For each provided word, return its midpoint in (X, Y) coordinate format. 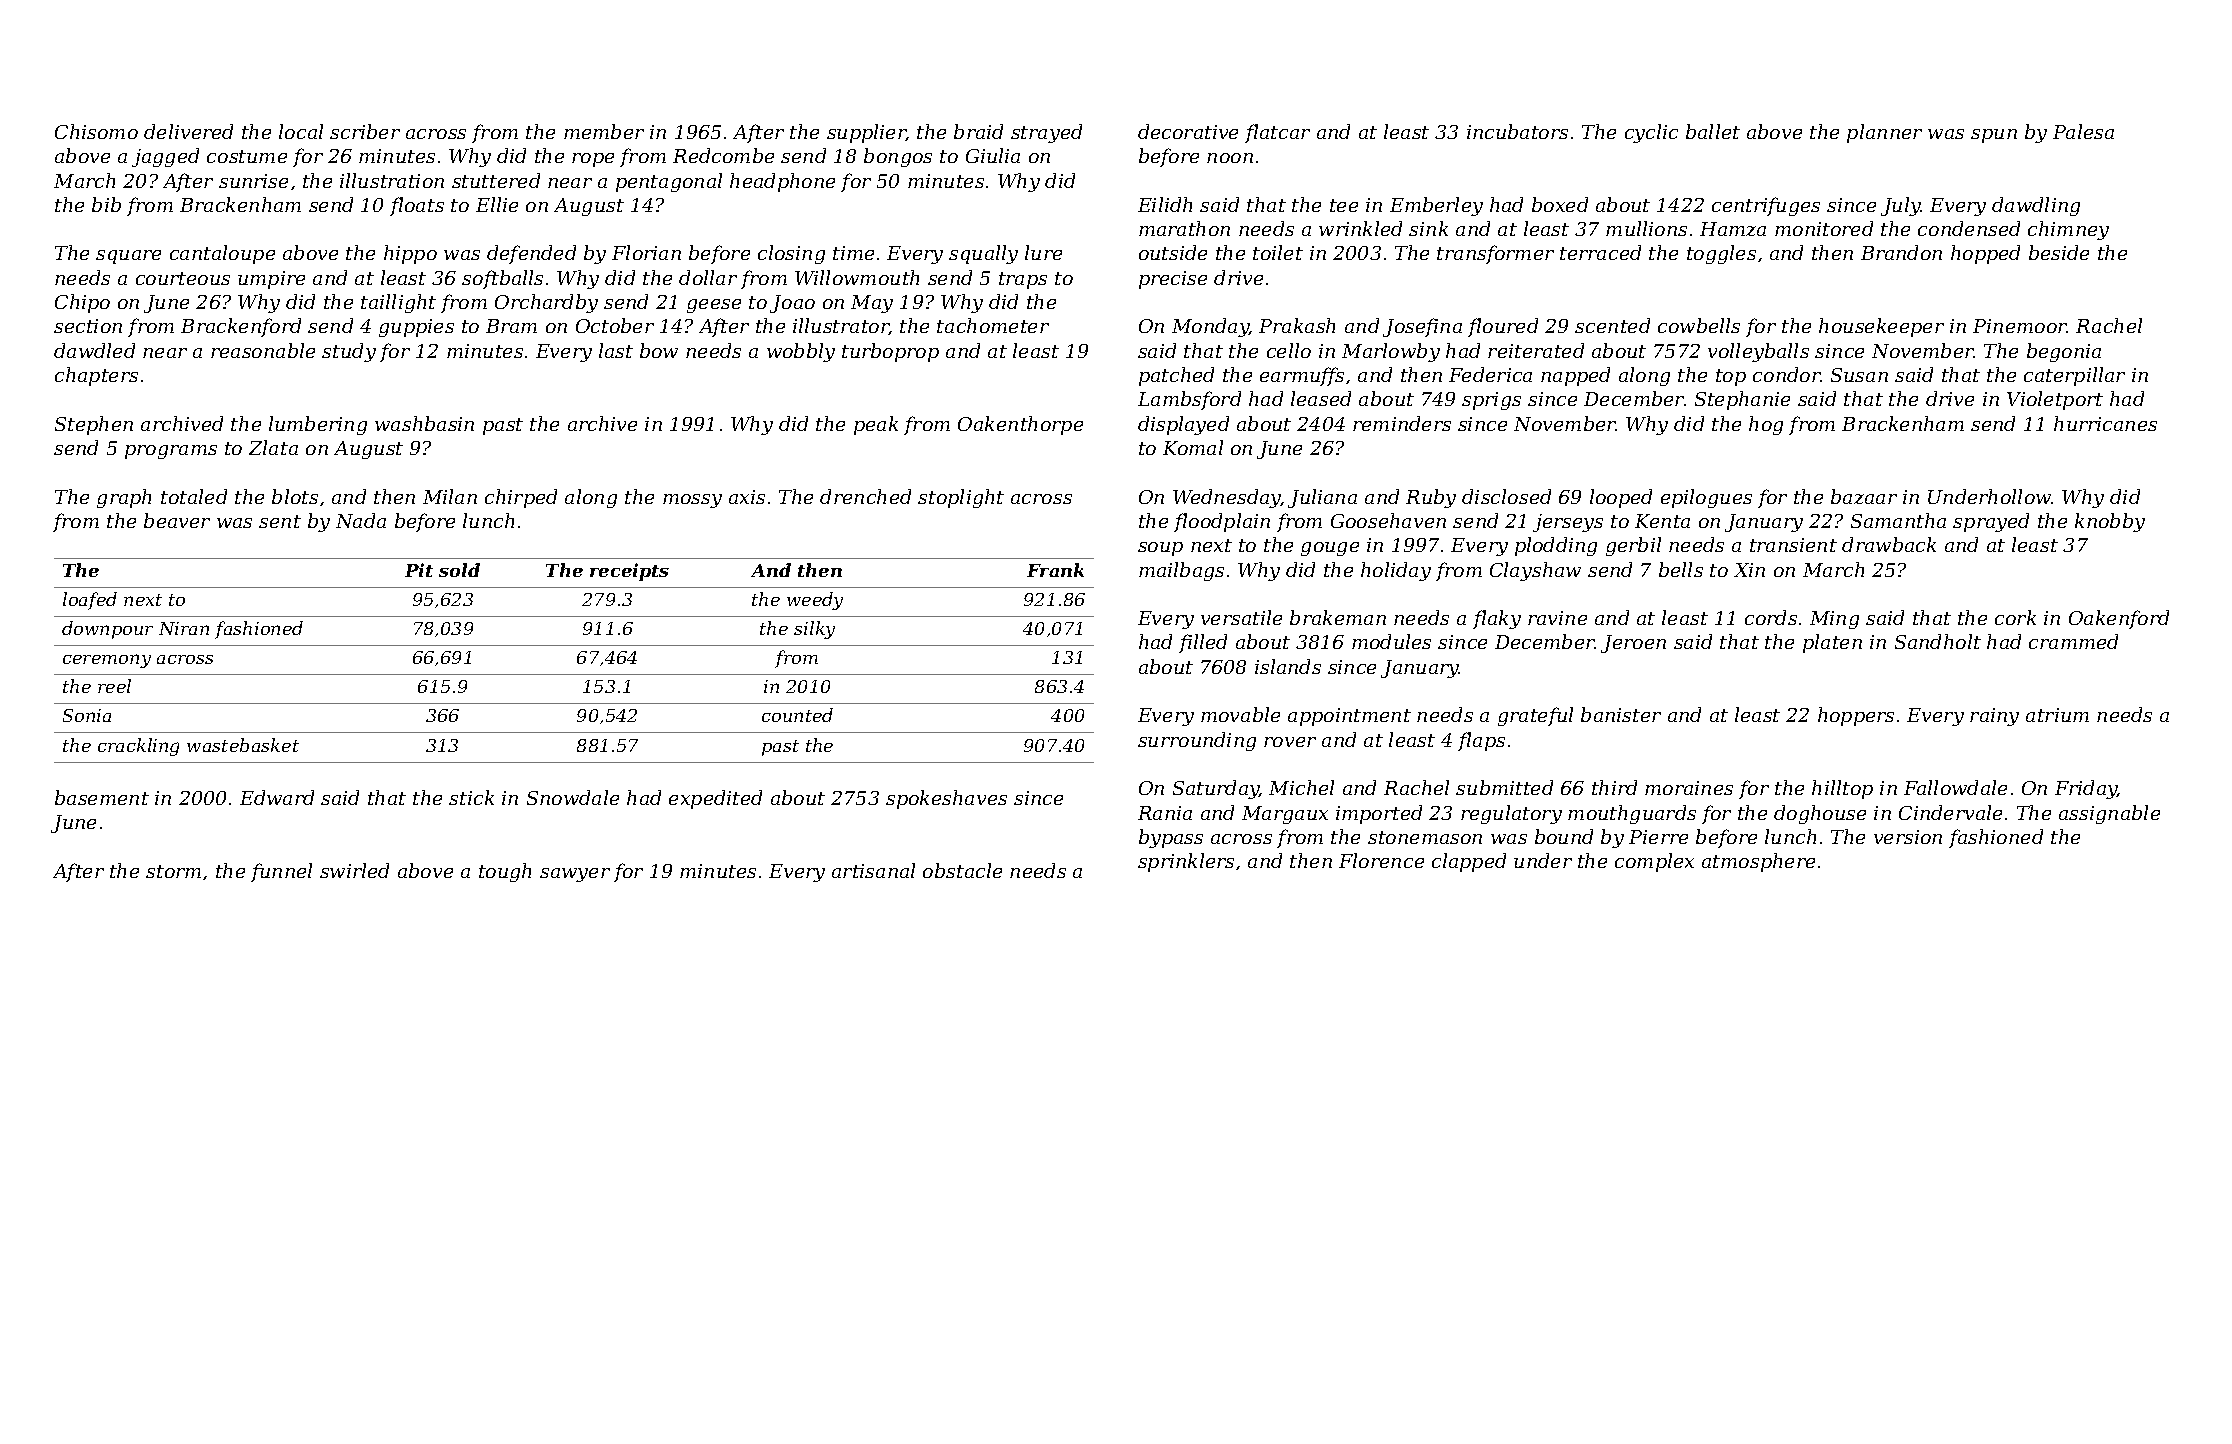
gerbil (1633, 546)
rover (1290, 742)
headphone (782, 182)
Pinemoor (2020, 326)
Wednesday (1227, 498)
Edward (277, 797)
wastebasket (243, 745)
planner (1884, 133)
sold (459, 570)
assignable (2109, 814)
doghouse (1820, 814)
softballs (502, 279)
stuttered (496, 180)
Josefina (1422, 327)
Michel (1301, 787)
